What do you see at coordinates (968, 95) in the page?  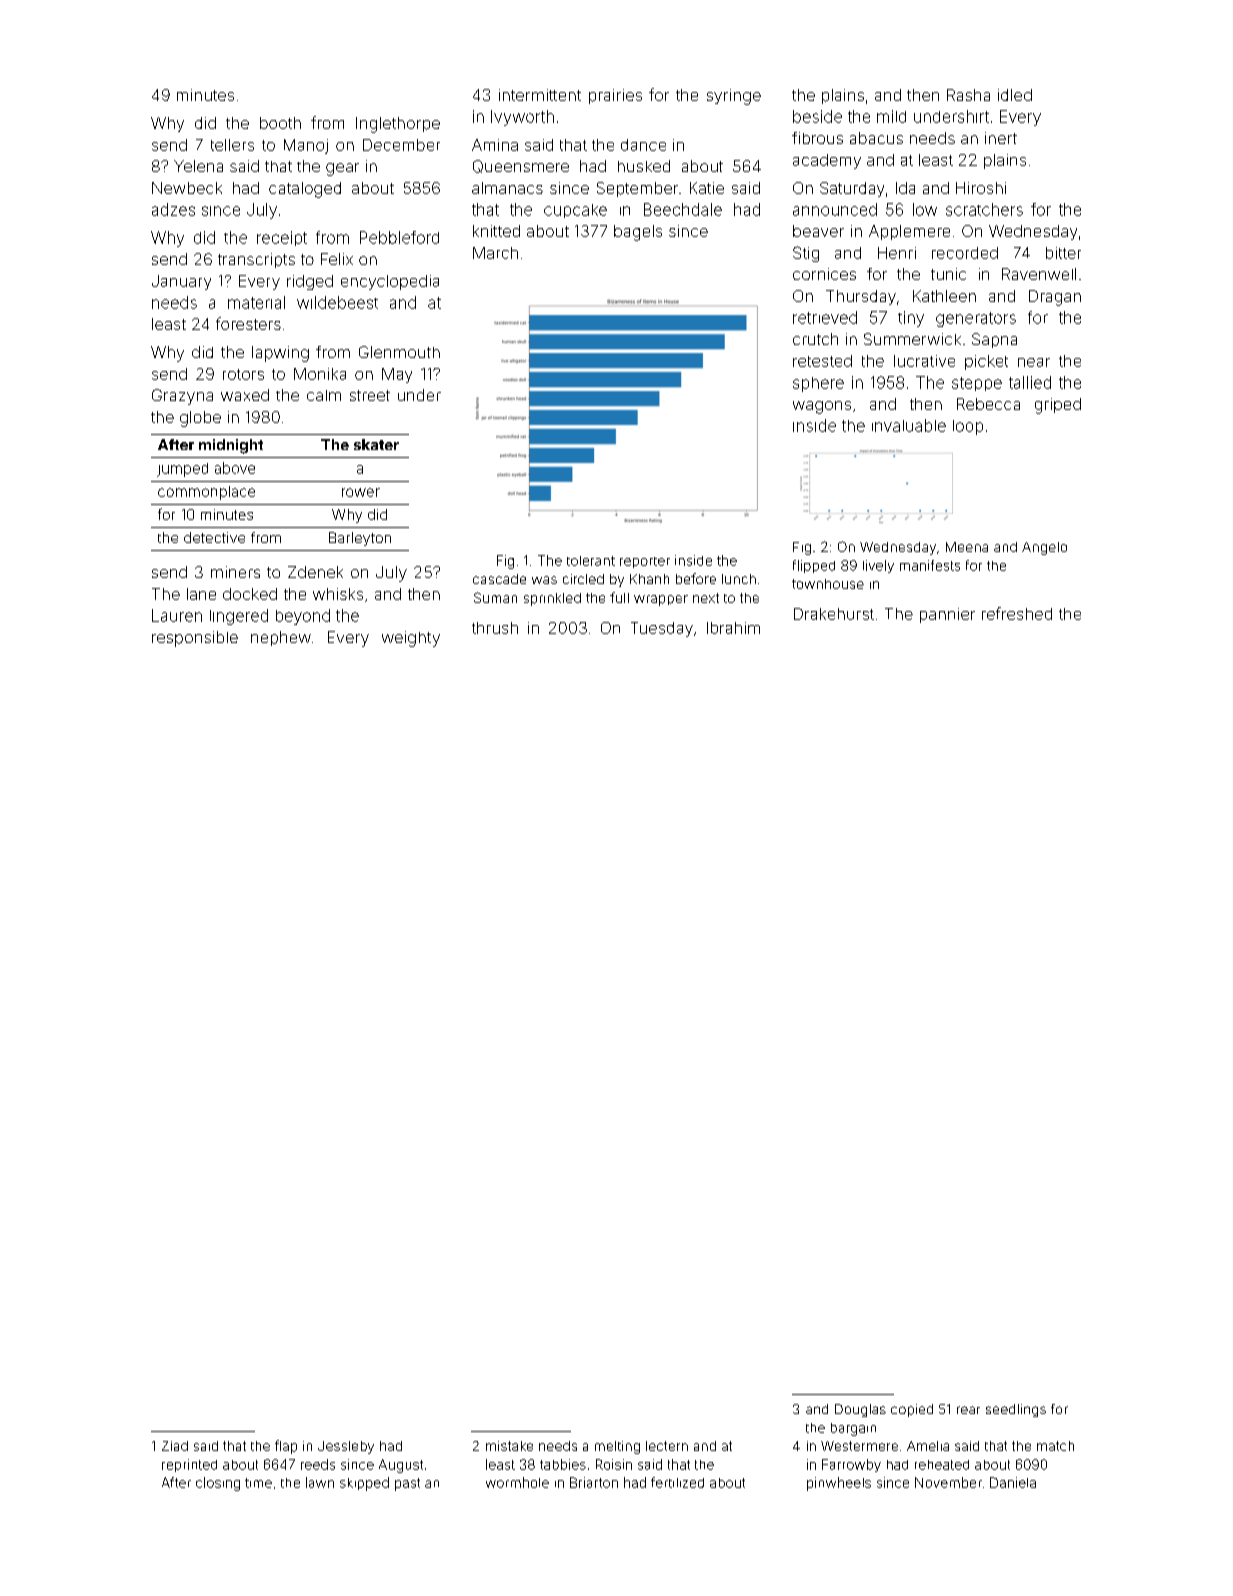 I see `Rasha` at bounding box center [968, 95].
